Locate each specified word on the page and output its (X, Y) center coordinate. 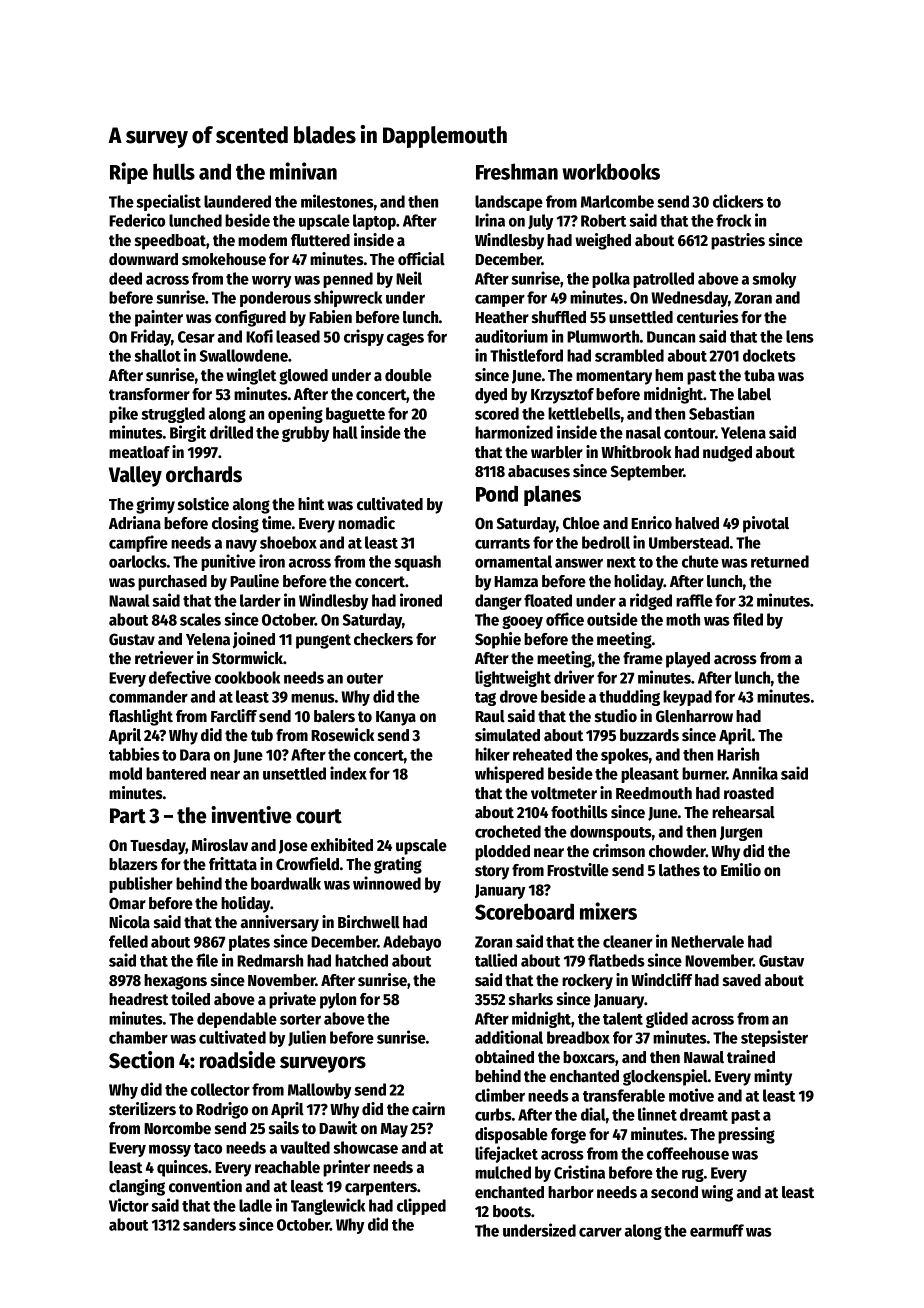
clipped (421, 1206)
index (348, 773)
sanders (209, 1224)
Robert (603, 220)
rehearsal (743, 812)
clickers (738, 201)
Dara (195, 755)
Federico (137, 220)
